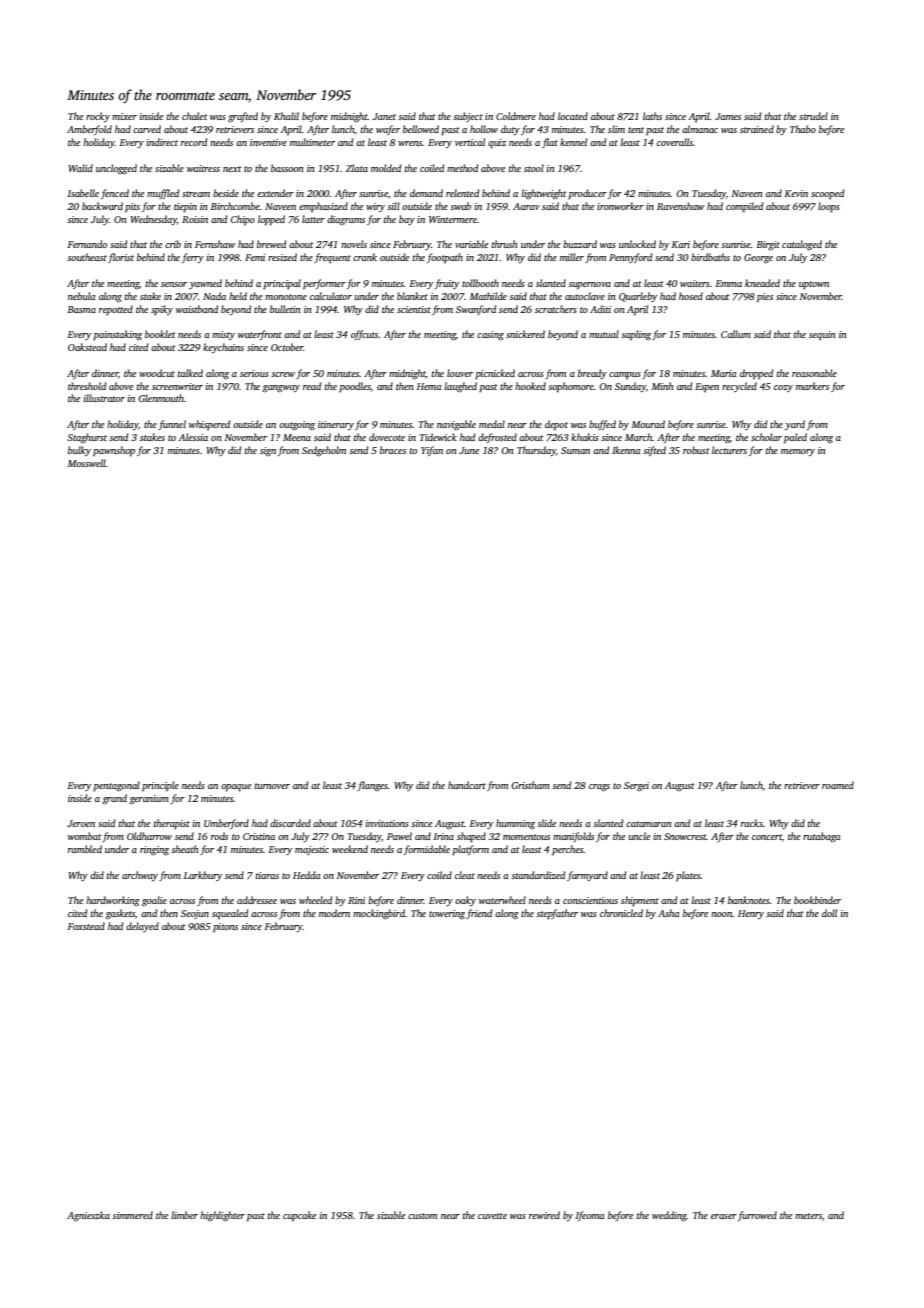  Describe the element at coordinates (490, 336) in the page. I see `casing` at that location.
